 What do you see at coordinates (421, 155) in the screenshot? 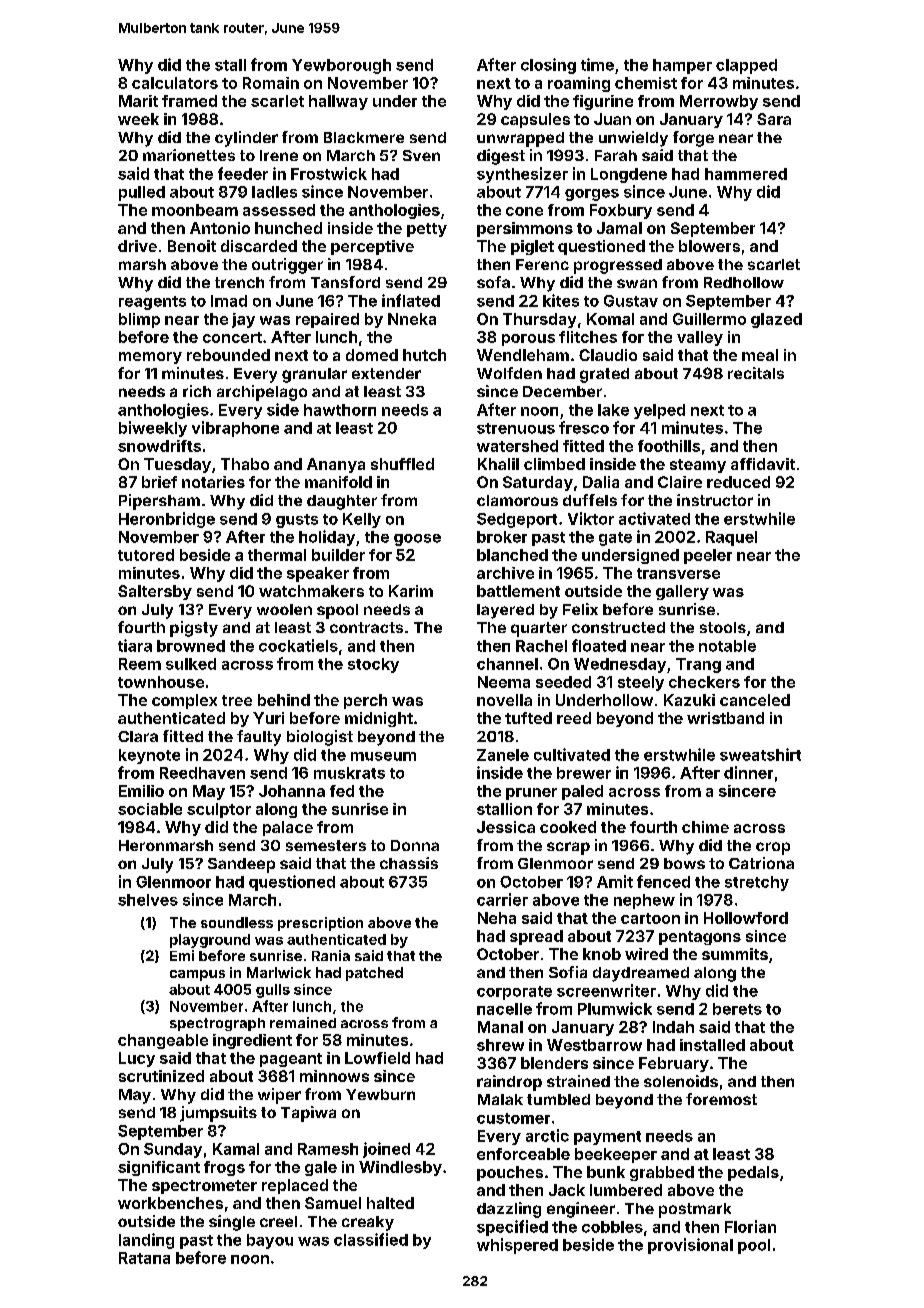
I see `Sven` at bounding box center [421, 155].
